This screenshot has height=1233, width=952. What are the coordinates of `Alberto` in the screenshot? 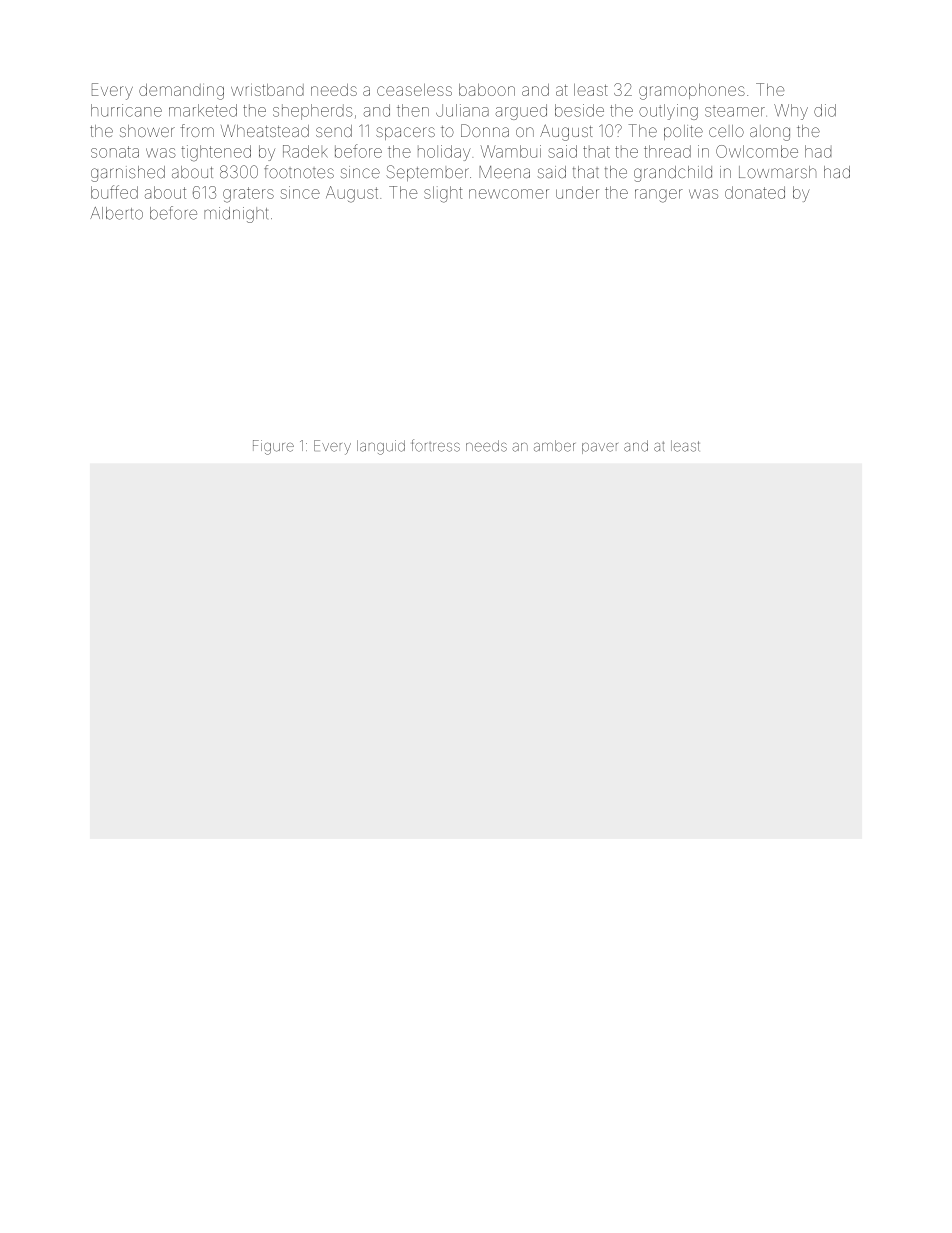 It's located at (116, 213).
